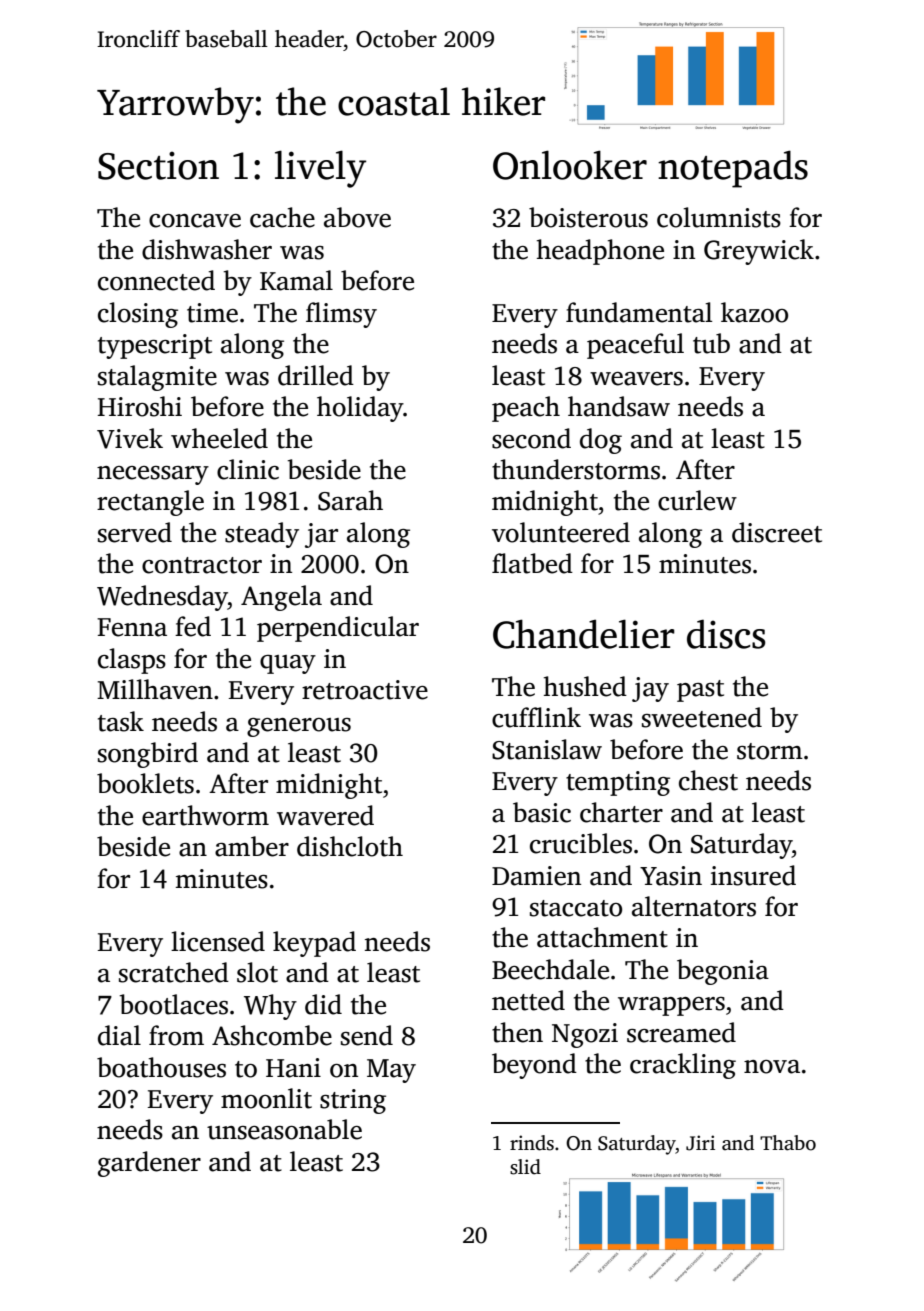 The width and height of the document is (924, 1311). What do you see at coordinates (759, 252) in the document?
I see `Greywick` at bounding box center [759, 252].
